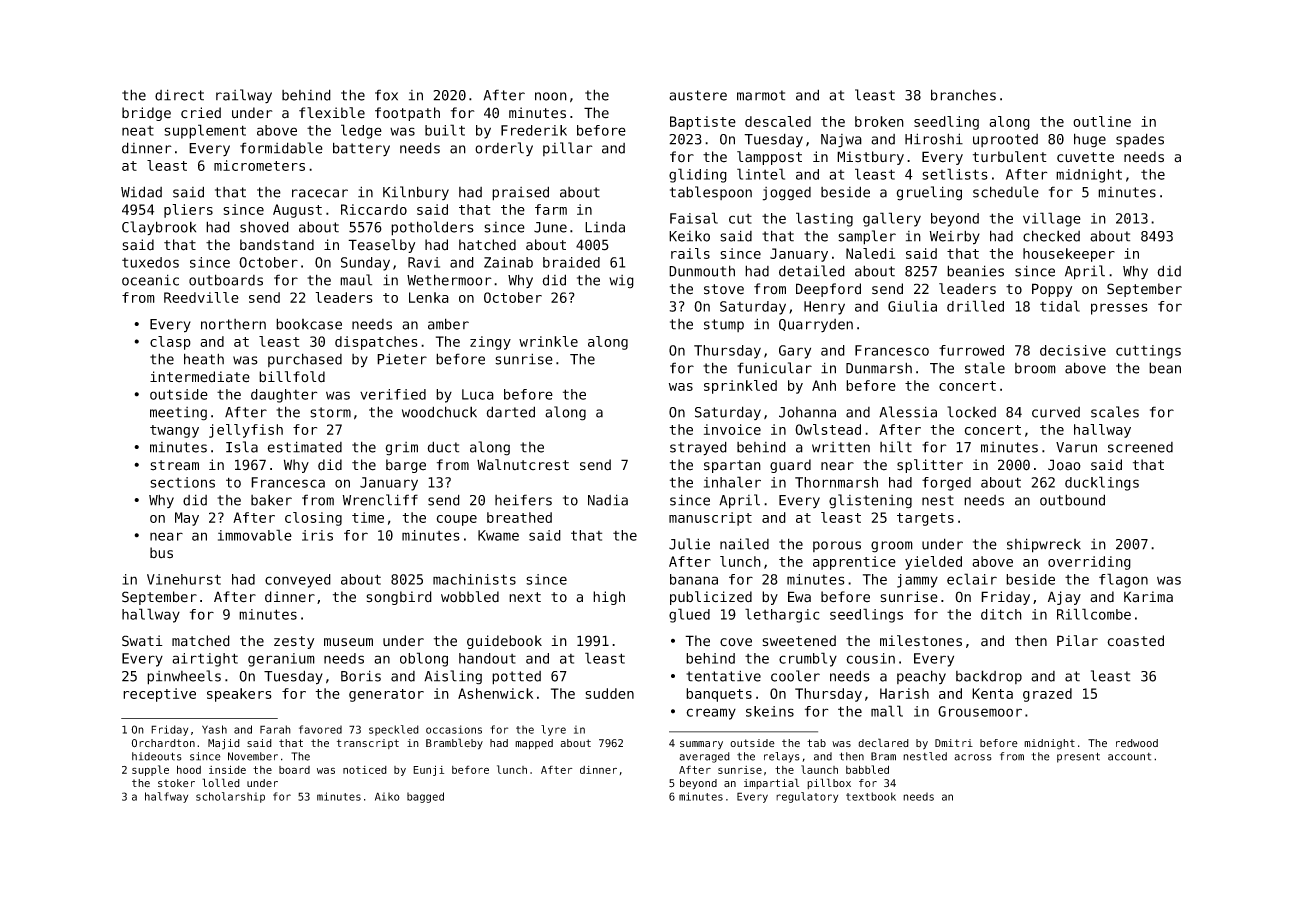 The width and height of the screenshot is (1308, 924). Describe the element at coordinates (736, 642) in the screenshot. I see `cove` at that location.
